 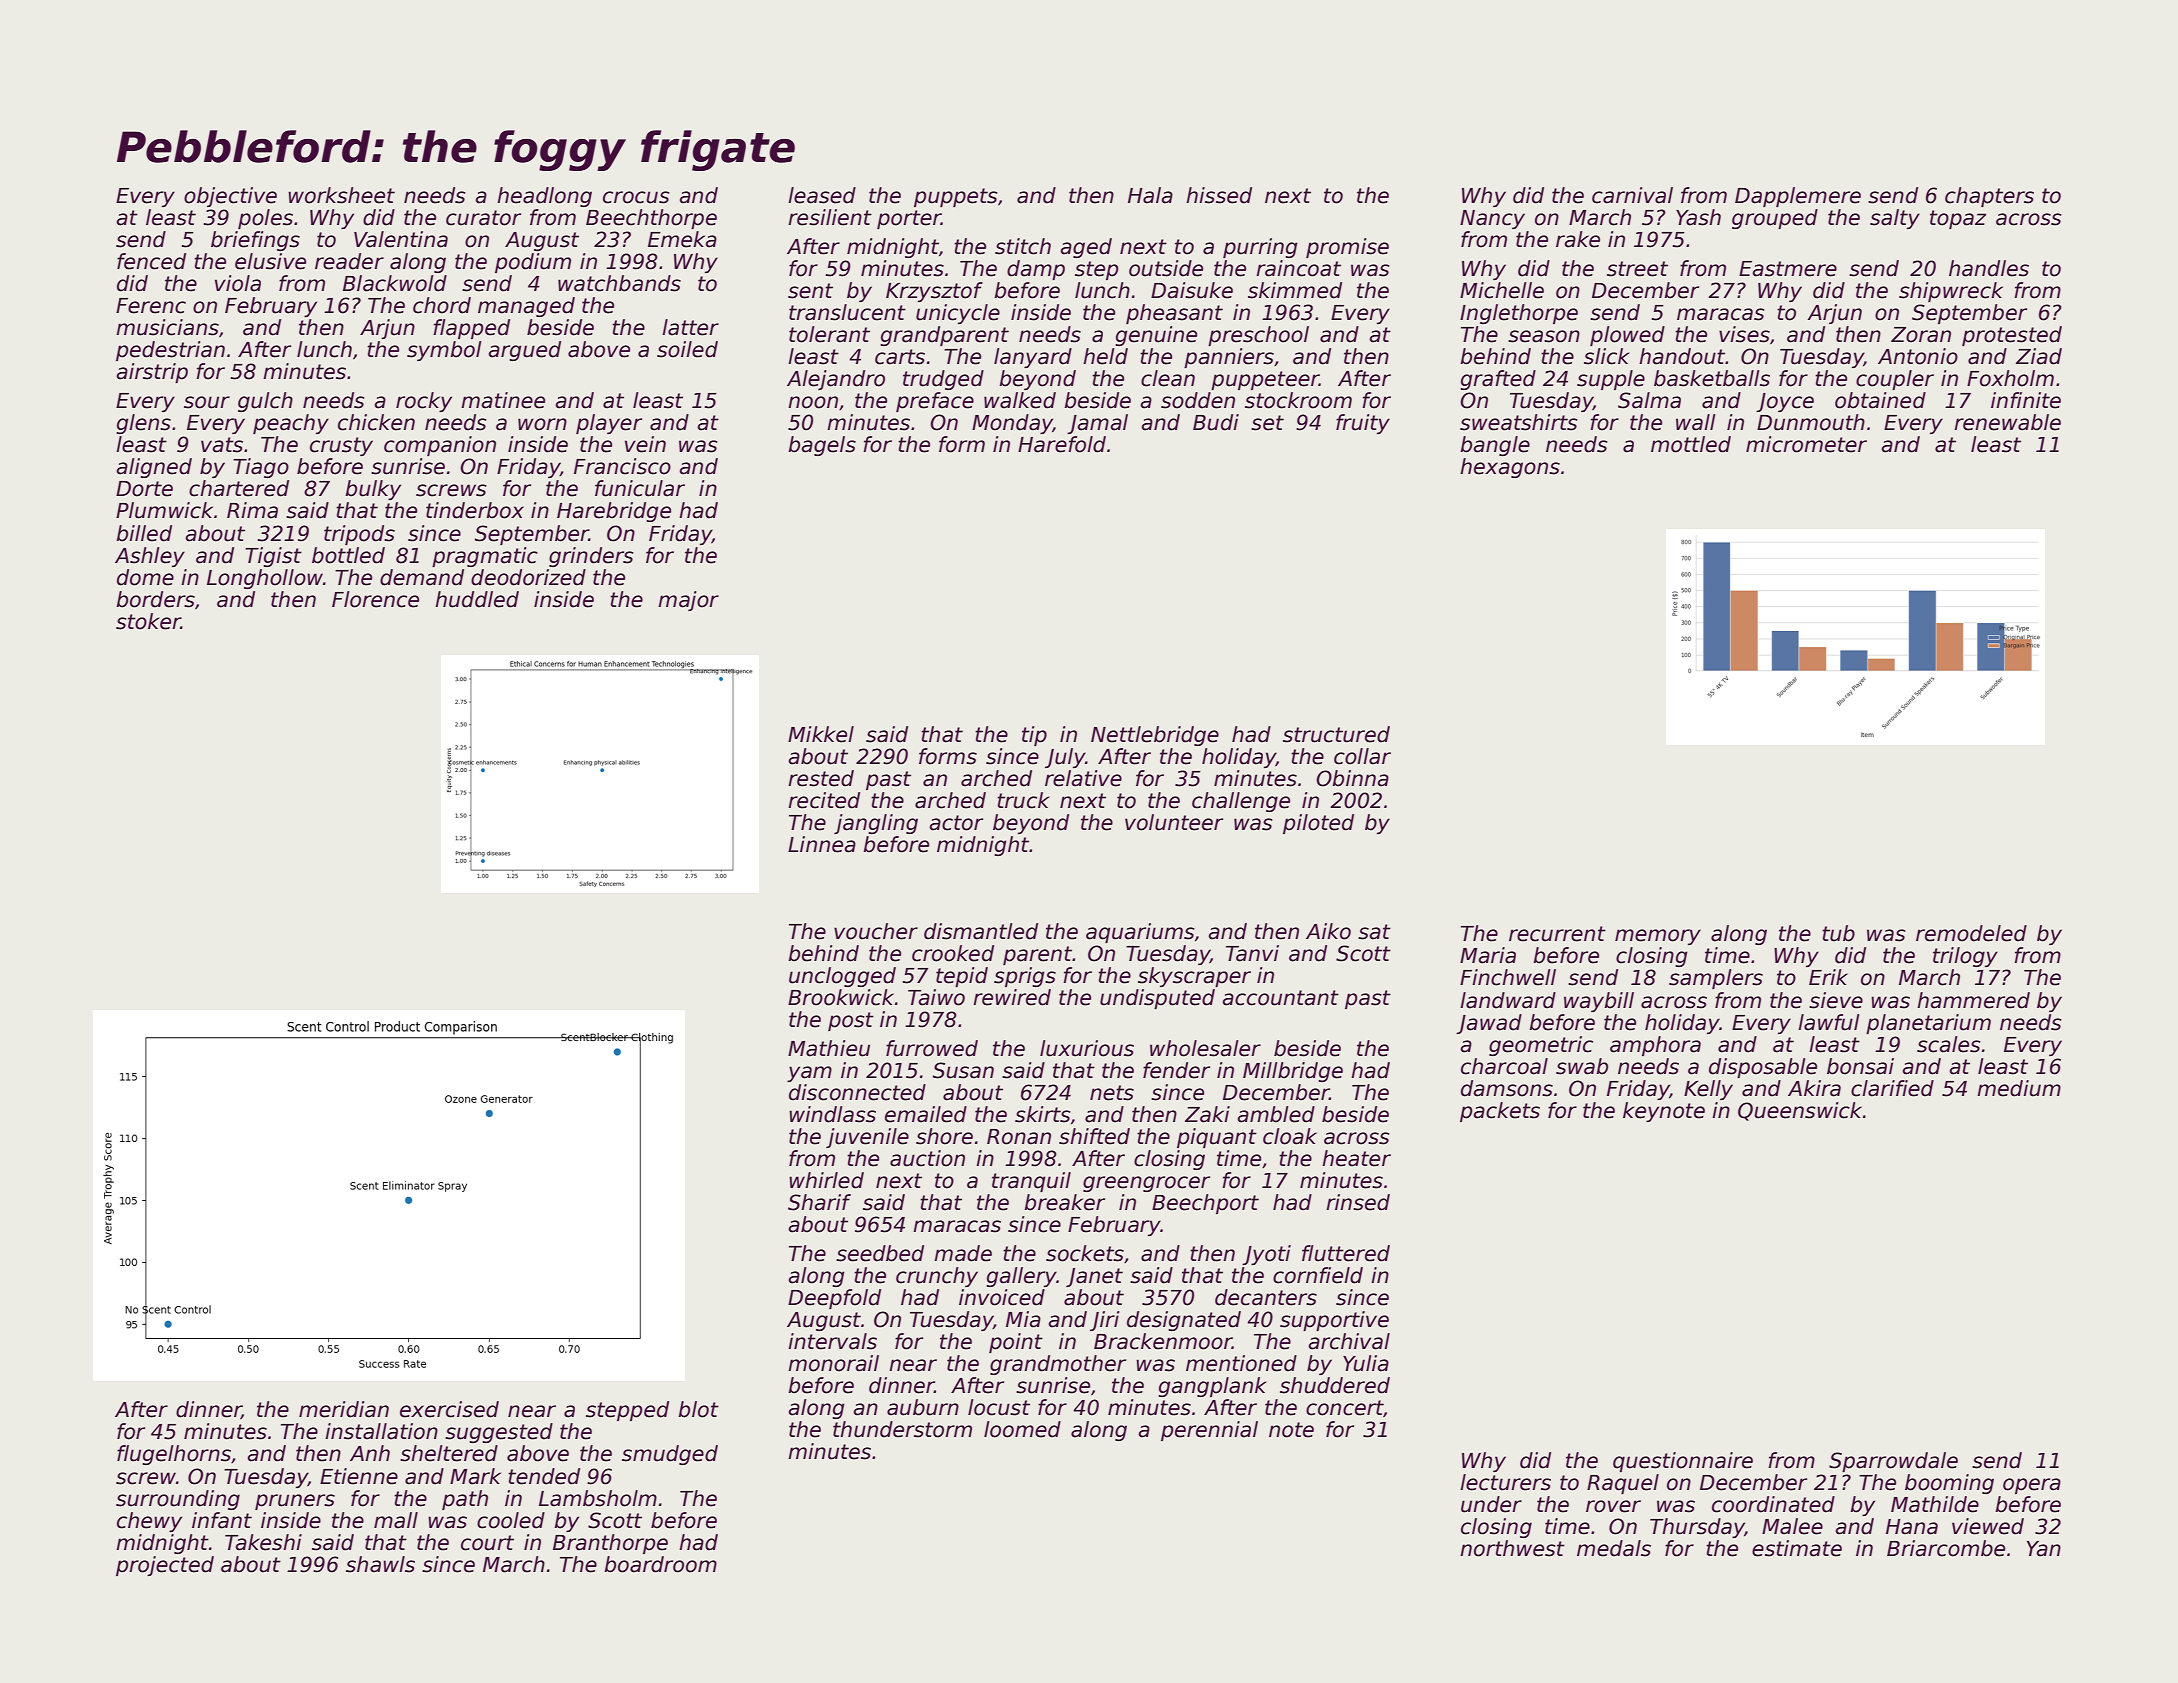 I want to click on shawls, so click(x=380, y=1564).
